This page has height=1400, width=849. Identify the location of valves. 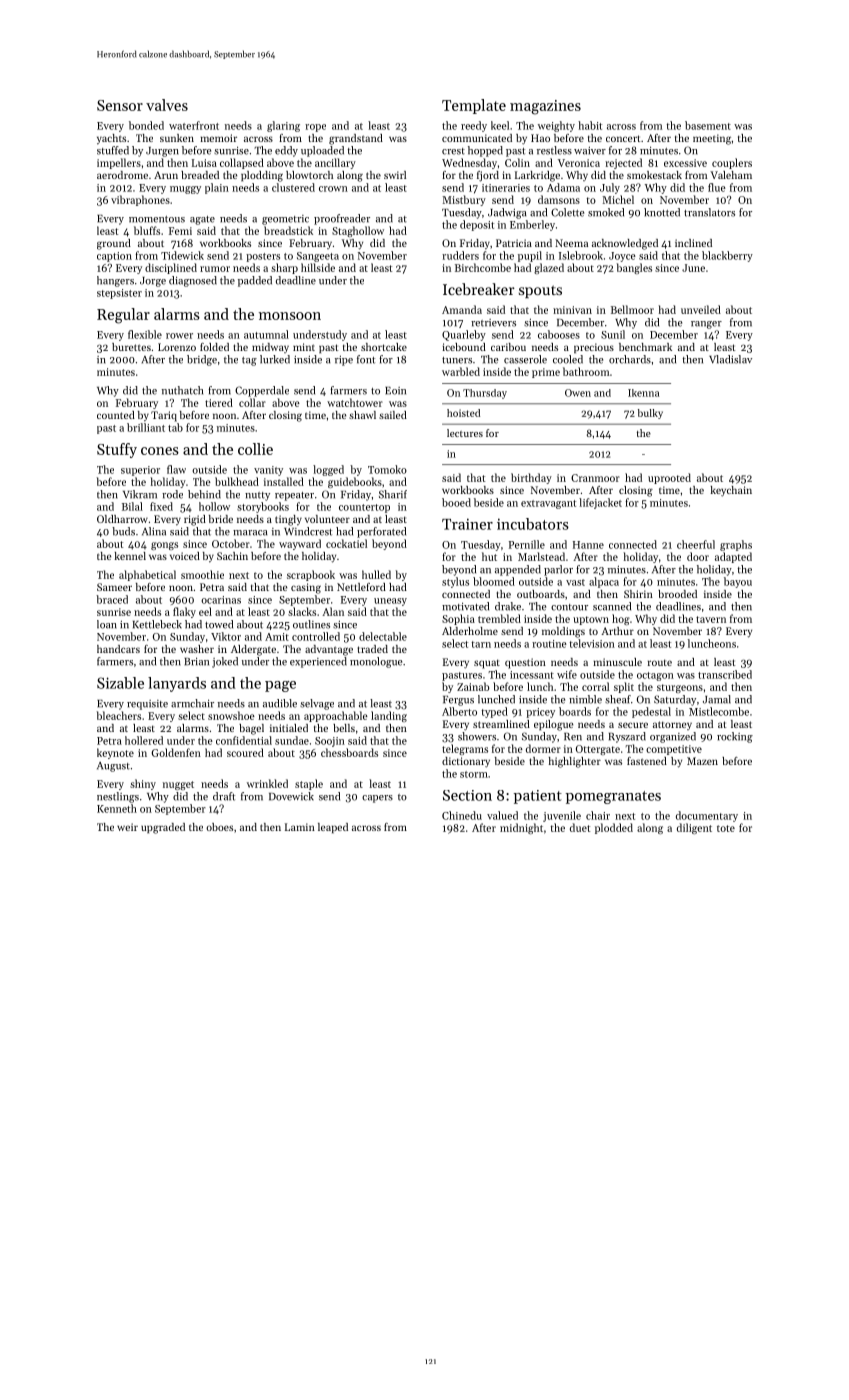
(167, 105).
